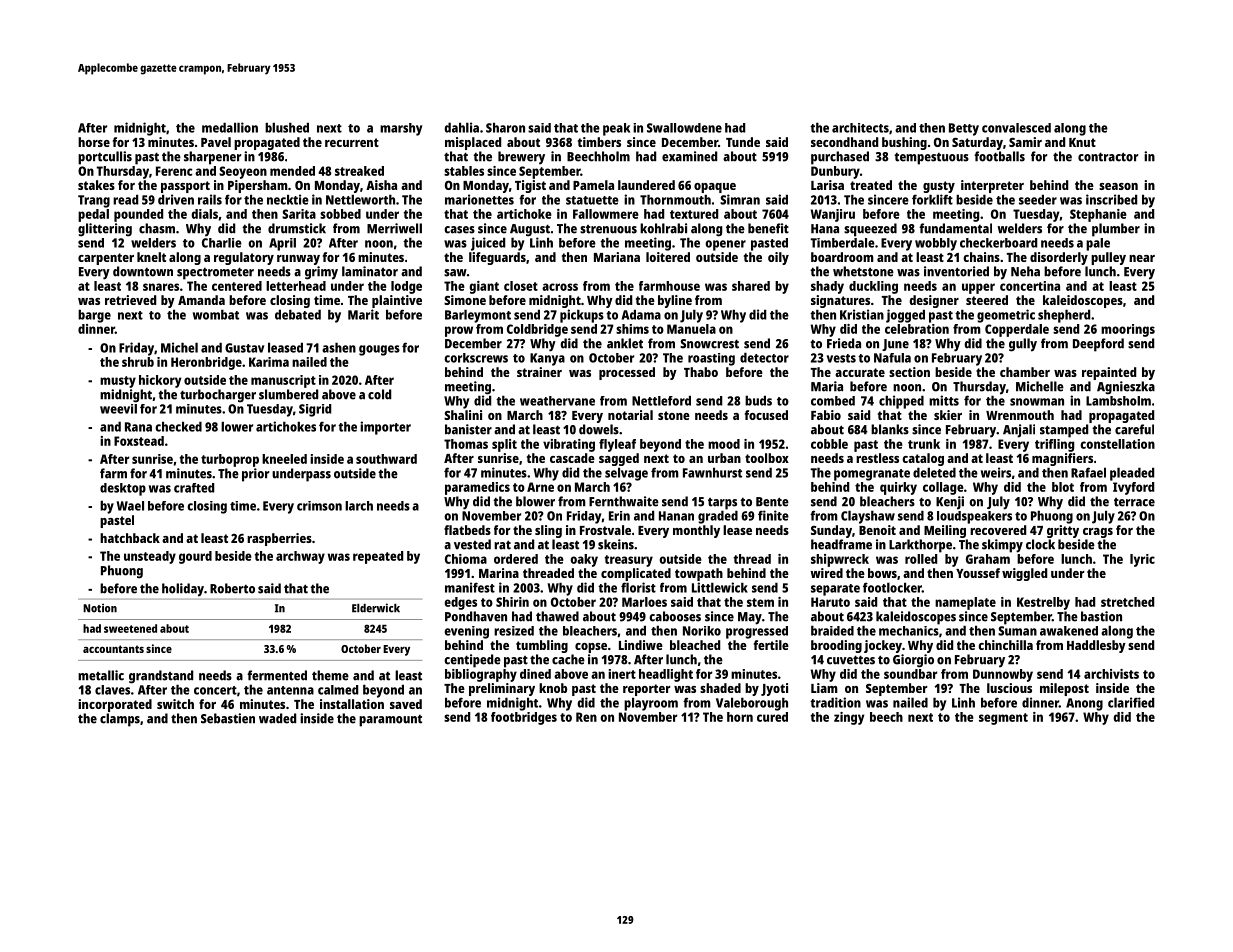 The width and height of the document is (1233, 952). Describe the element at coordinates (130, 300) in the document. I see `retrieved` at that location.
